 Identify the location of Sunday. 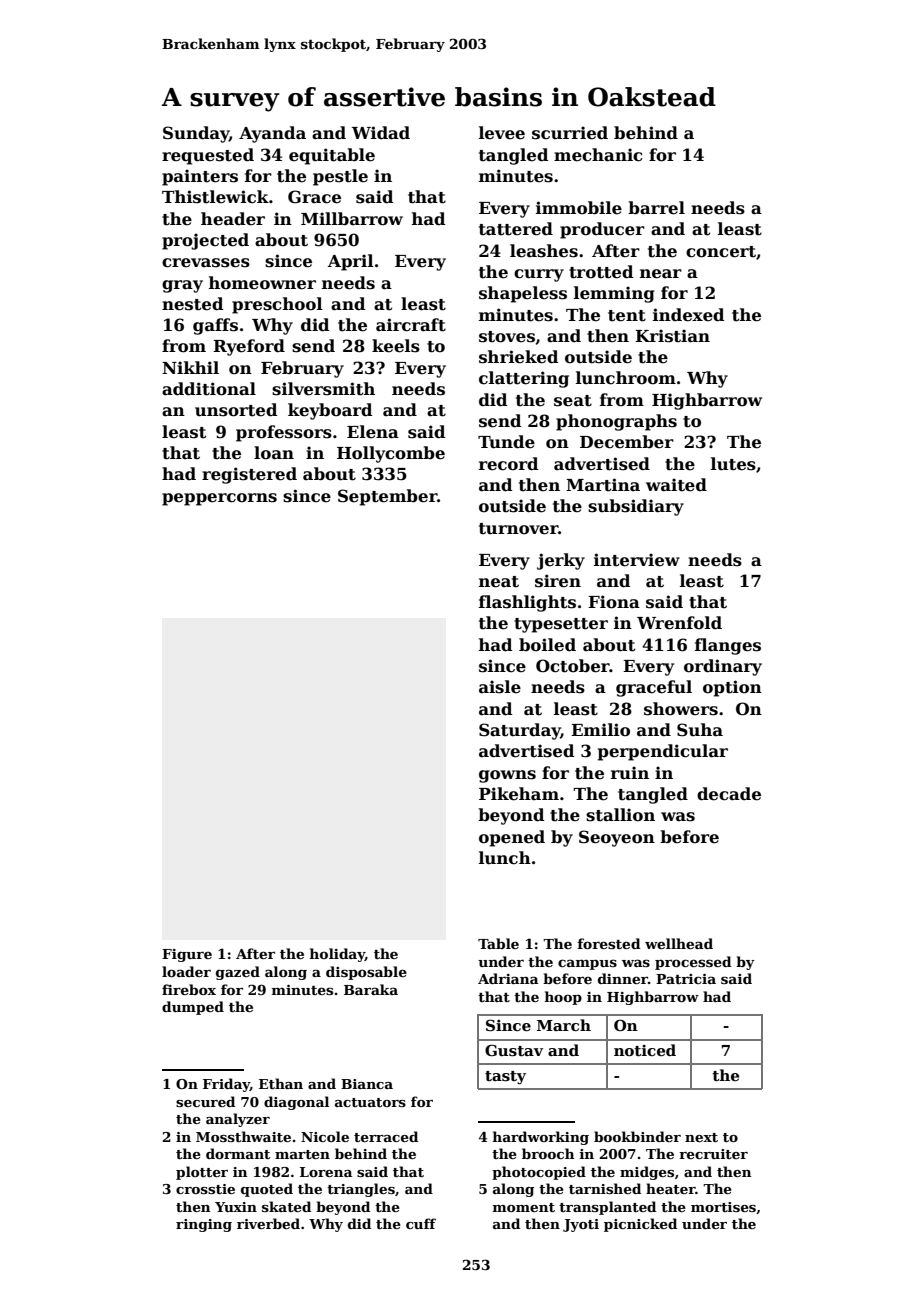
(196, 134).
